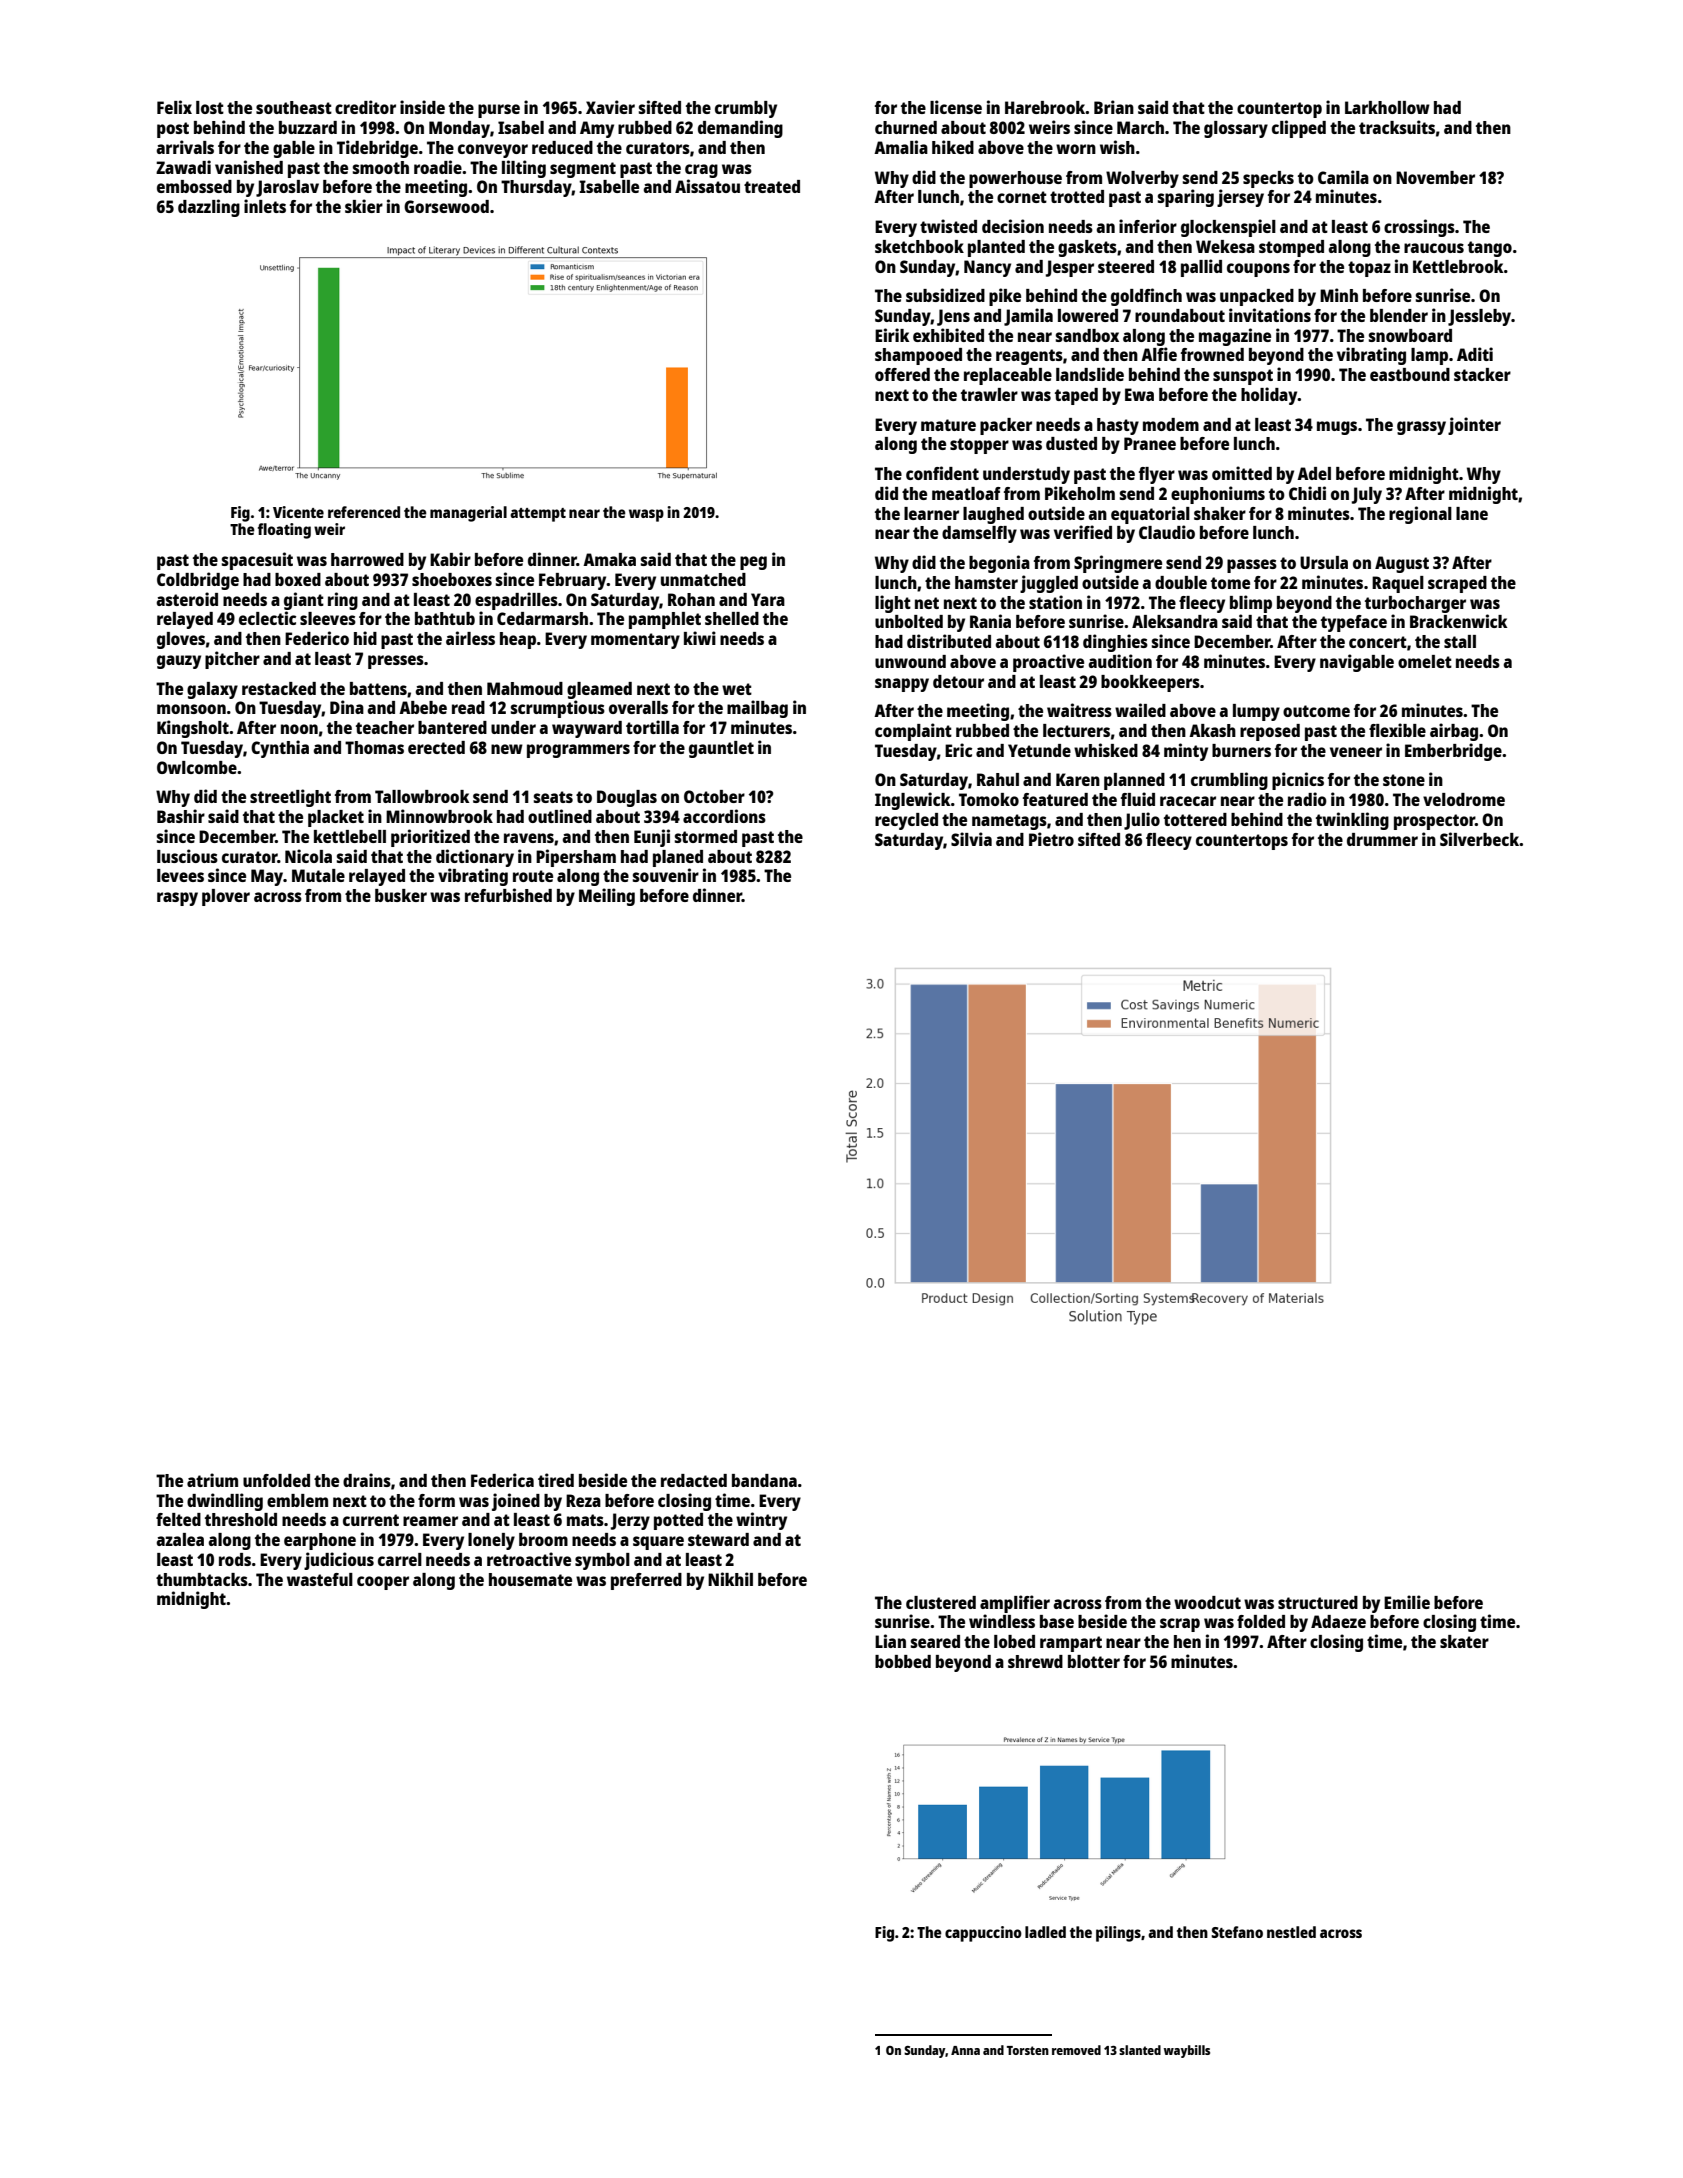 The width and height of the image is (1683, 2178). What do you see at coordinates (202, 1579) in the image?
I see `thumbtacks` at bounding box center [202, 1579].
